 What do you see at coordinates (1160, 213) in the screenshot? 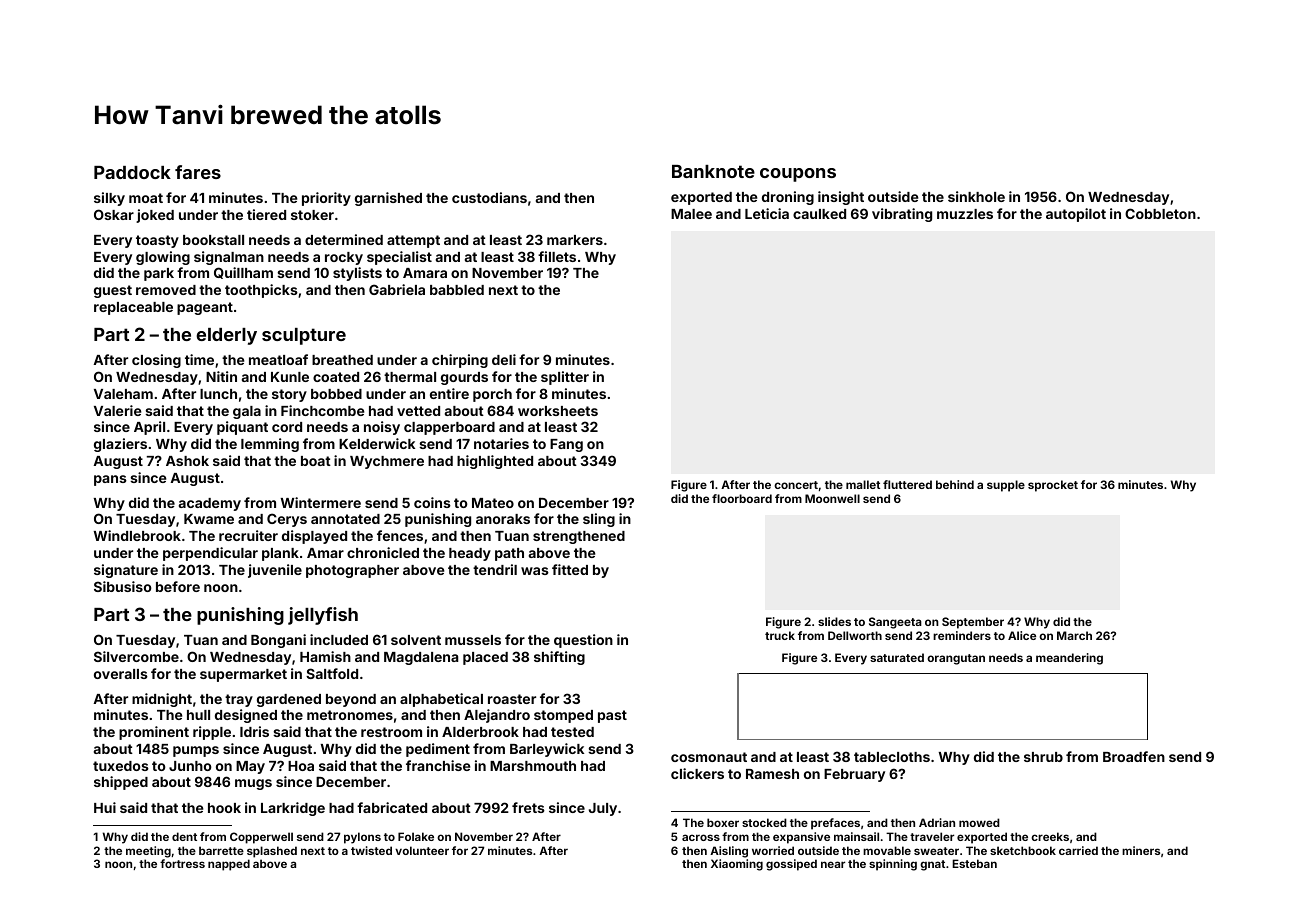
I see `Cobbleton` at bounding box center [1160, 213].
